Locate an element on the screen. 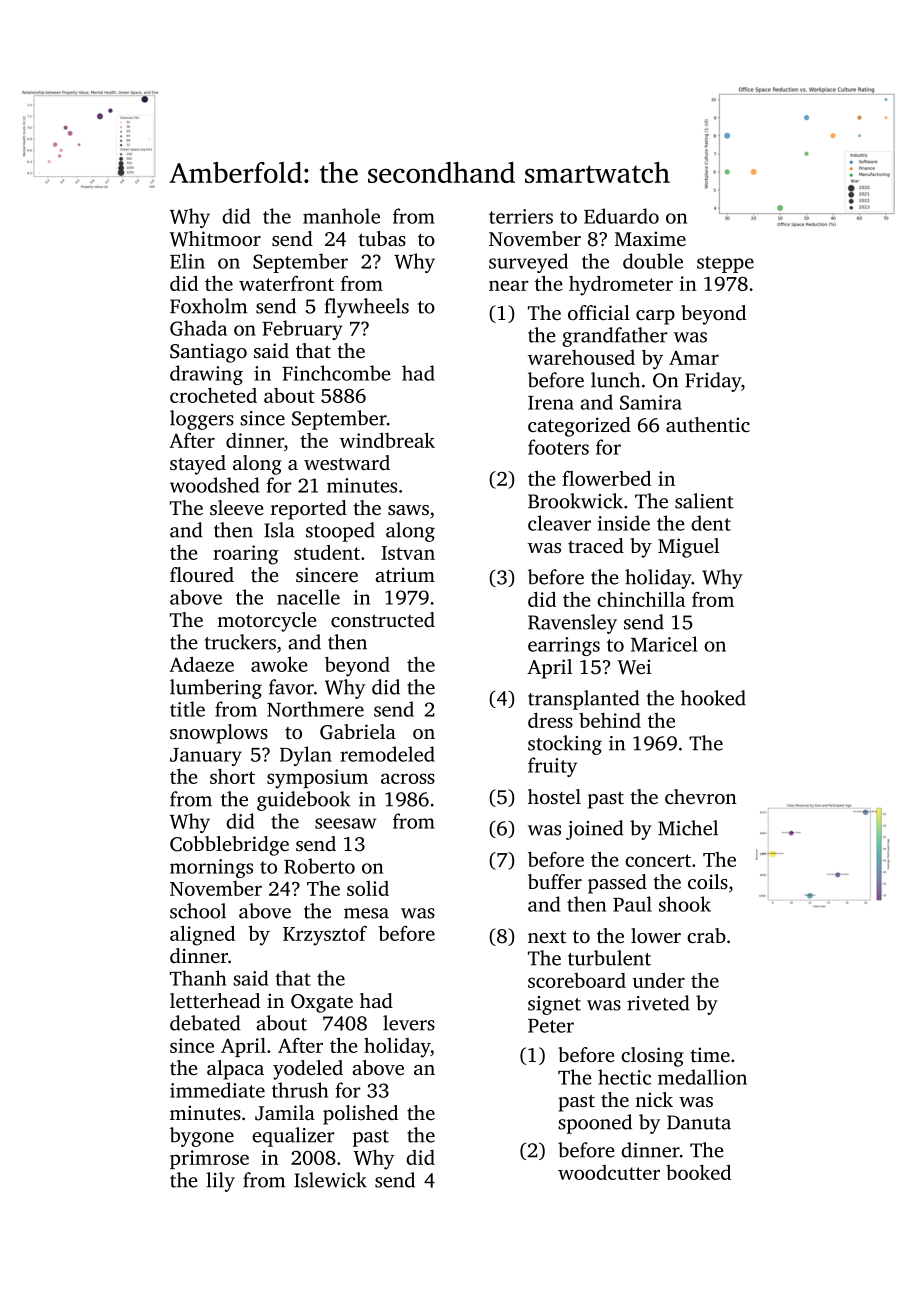  Islewick is located at coordinates (330, 1180).
